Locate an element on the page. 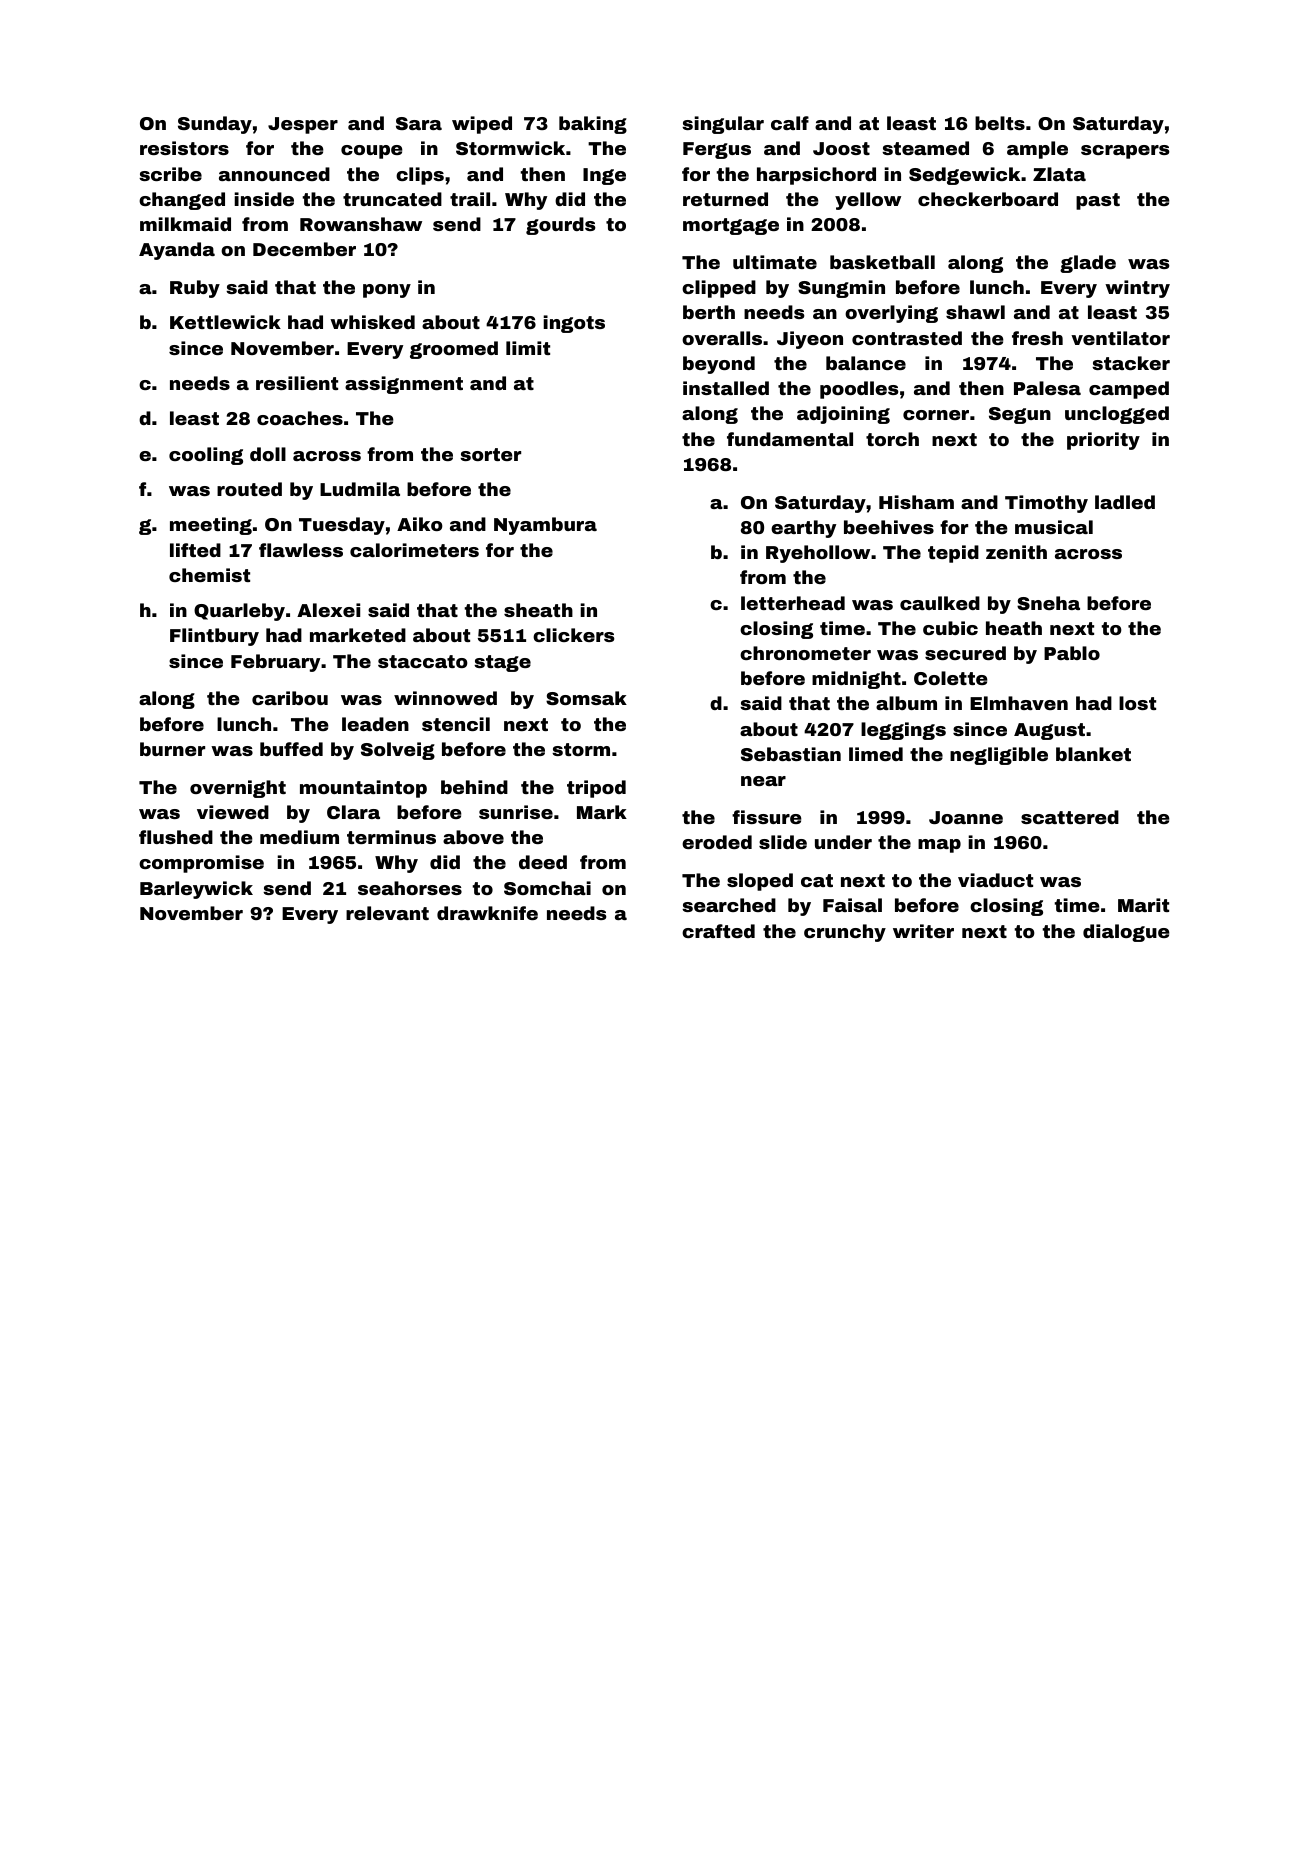 This document has height=1851, width=1309. fundamental is located at coordinates (790, 439).
